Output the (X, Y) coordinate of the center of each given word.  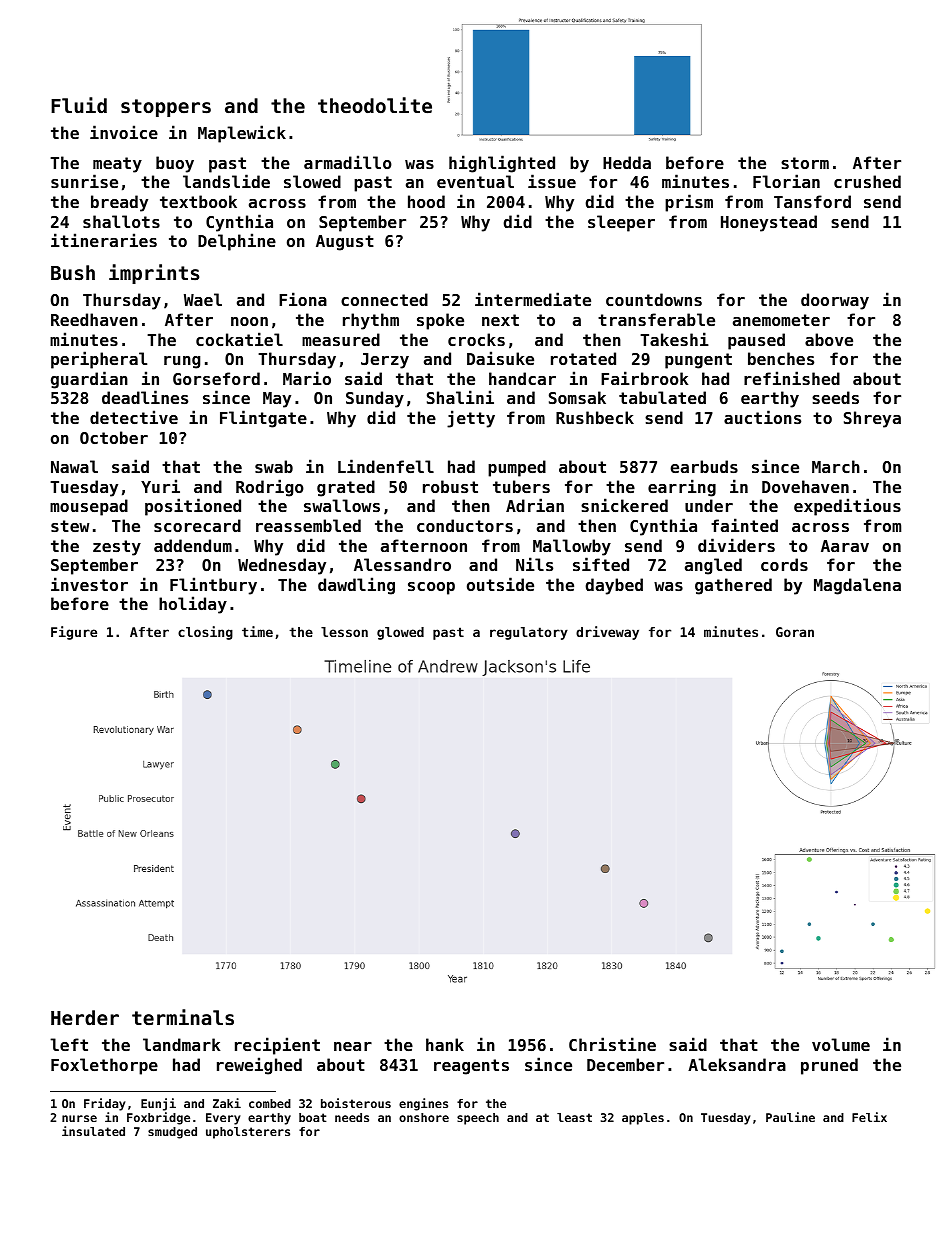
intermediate (533, 299)
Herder (85, 1017)
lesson (344, 632)
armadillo (348, 162)
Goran (795, 632)
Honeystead (769, 223)
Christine (612, 1044)
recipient (277, 1046)
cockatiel (239, 339)
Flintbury (213, 586)
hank (445, 1044)
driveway (607, 633)
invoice (124, 132)
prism (689, 203)
